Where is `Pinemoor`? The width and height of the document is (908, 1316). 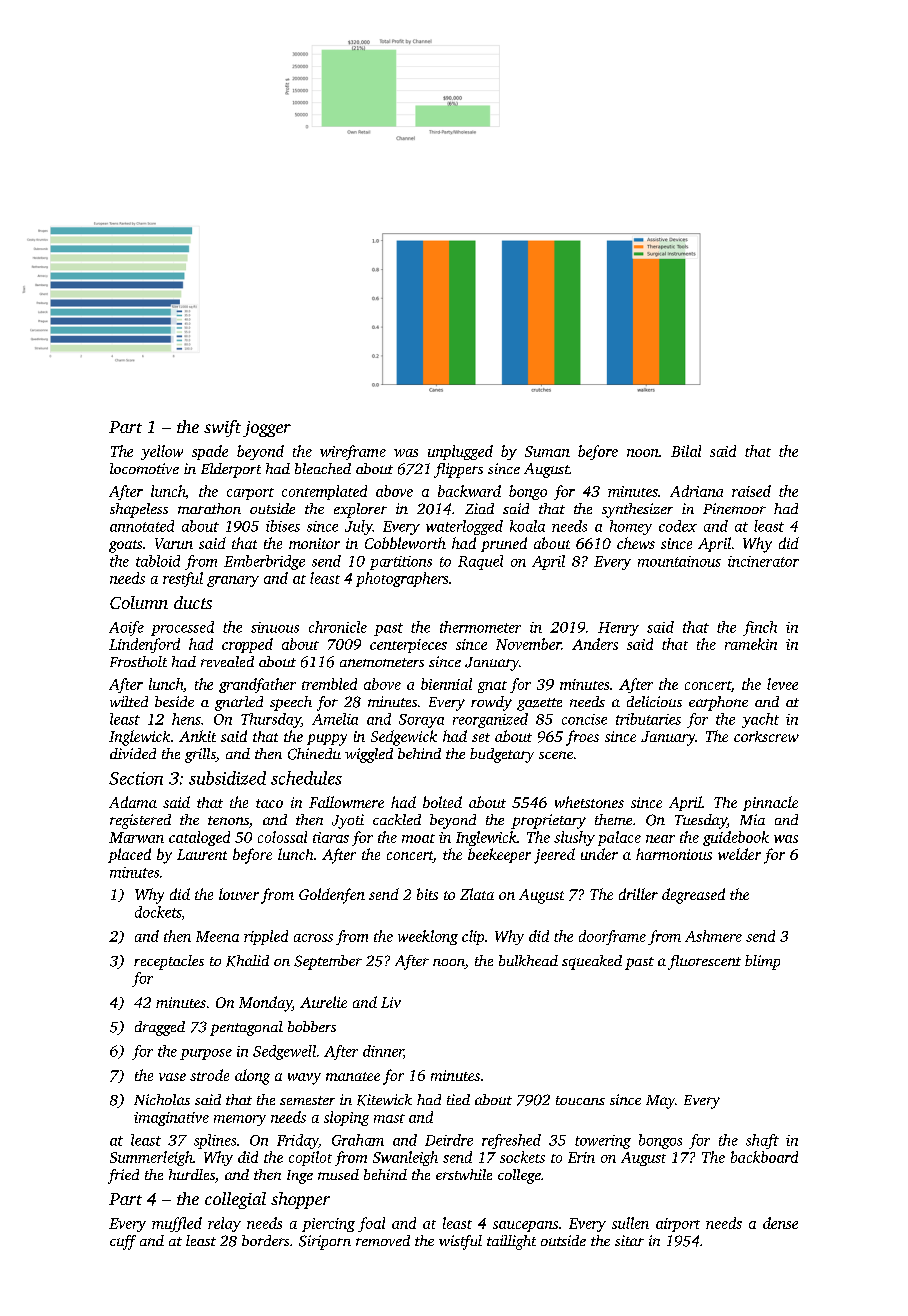
Pinemoor is located at coordinates (734, 508).
